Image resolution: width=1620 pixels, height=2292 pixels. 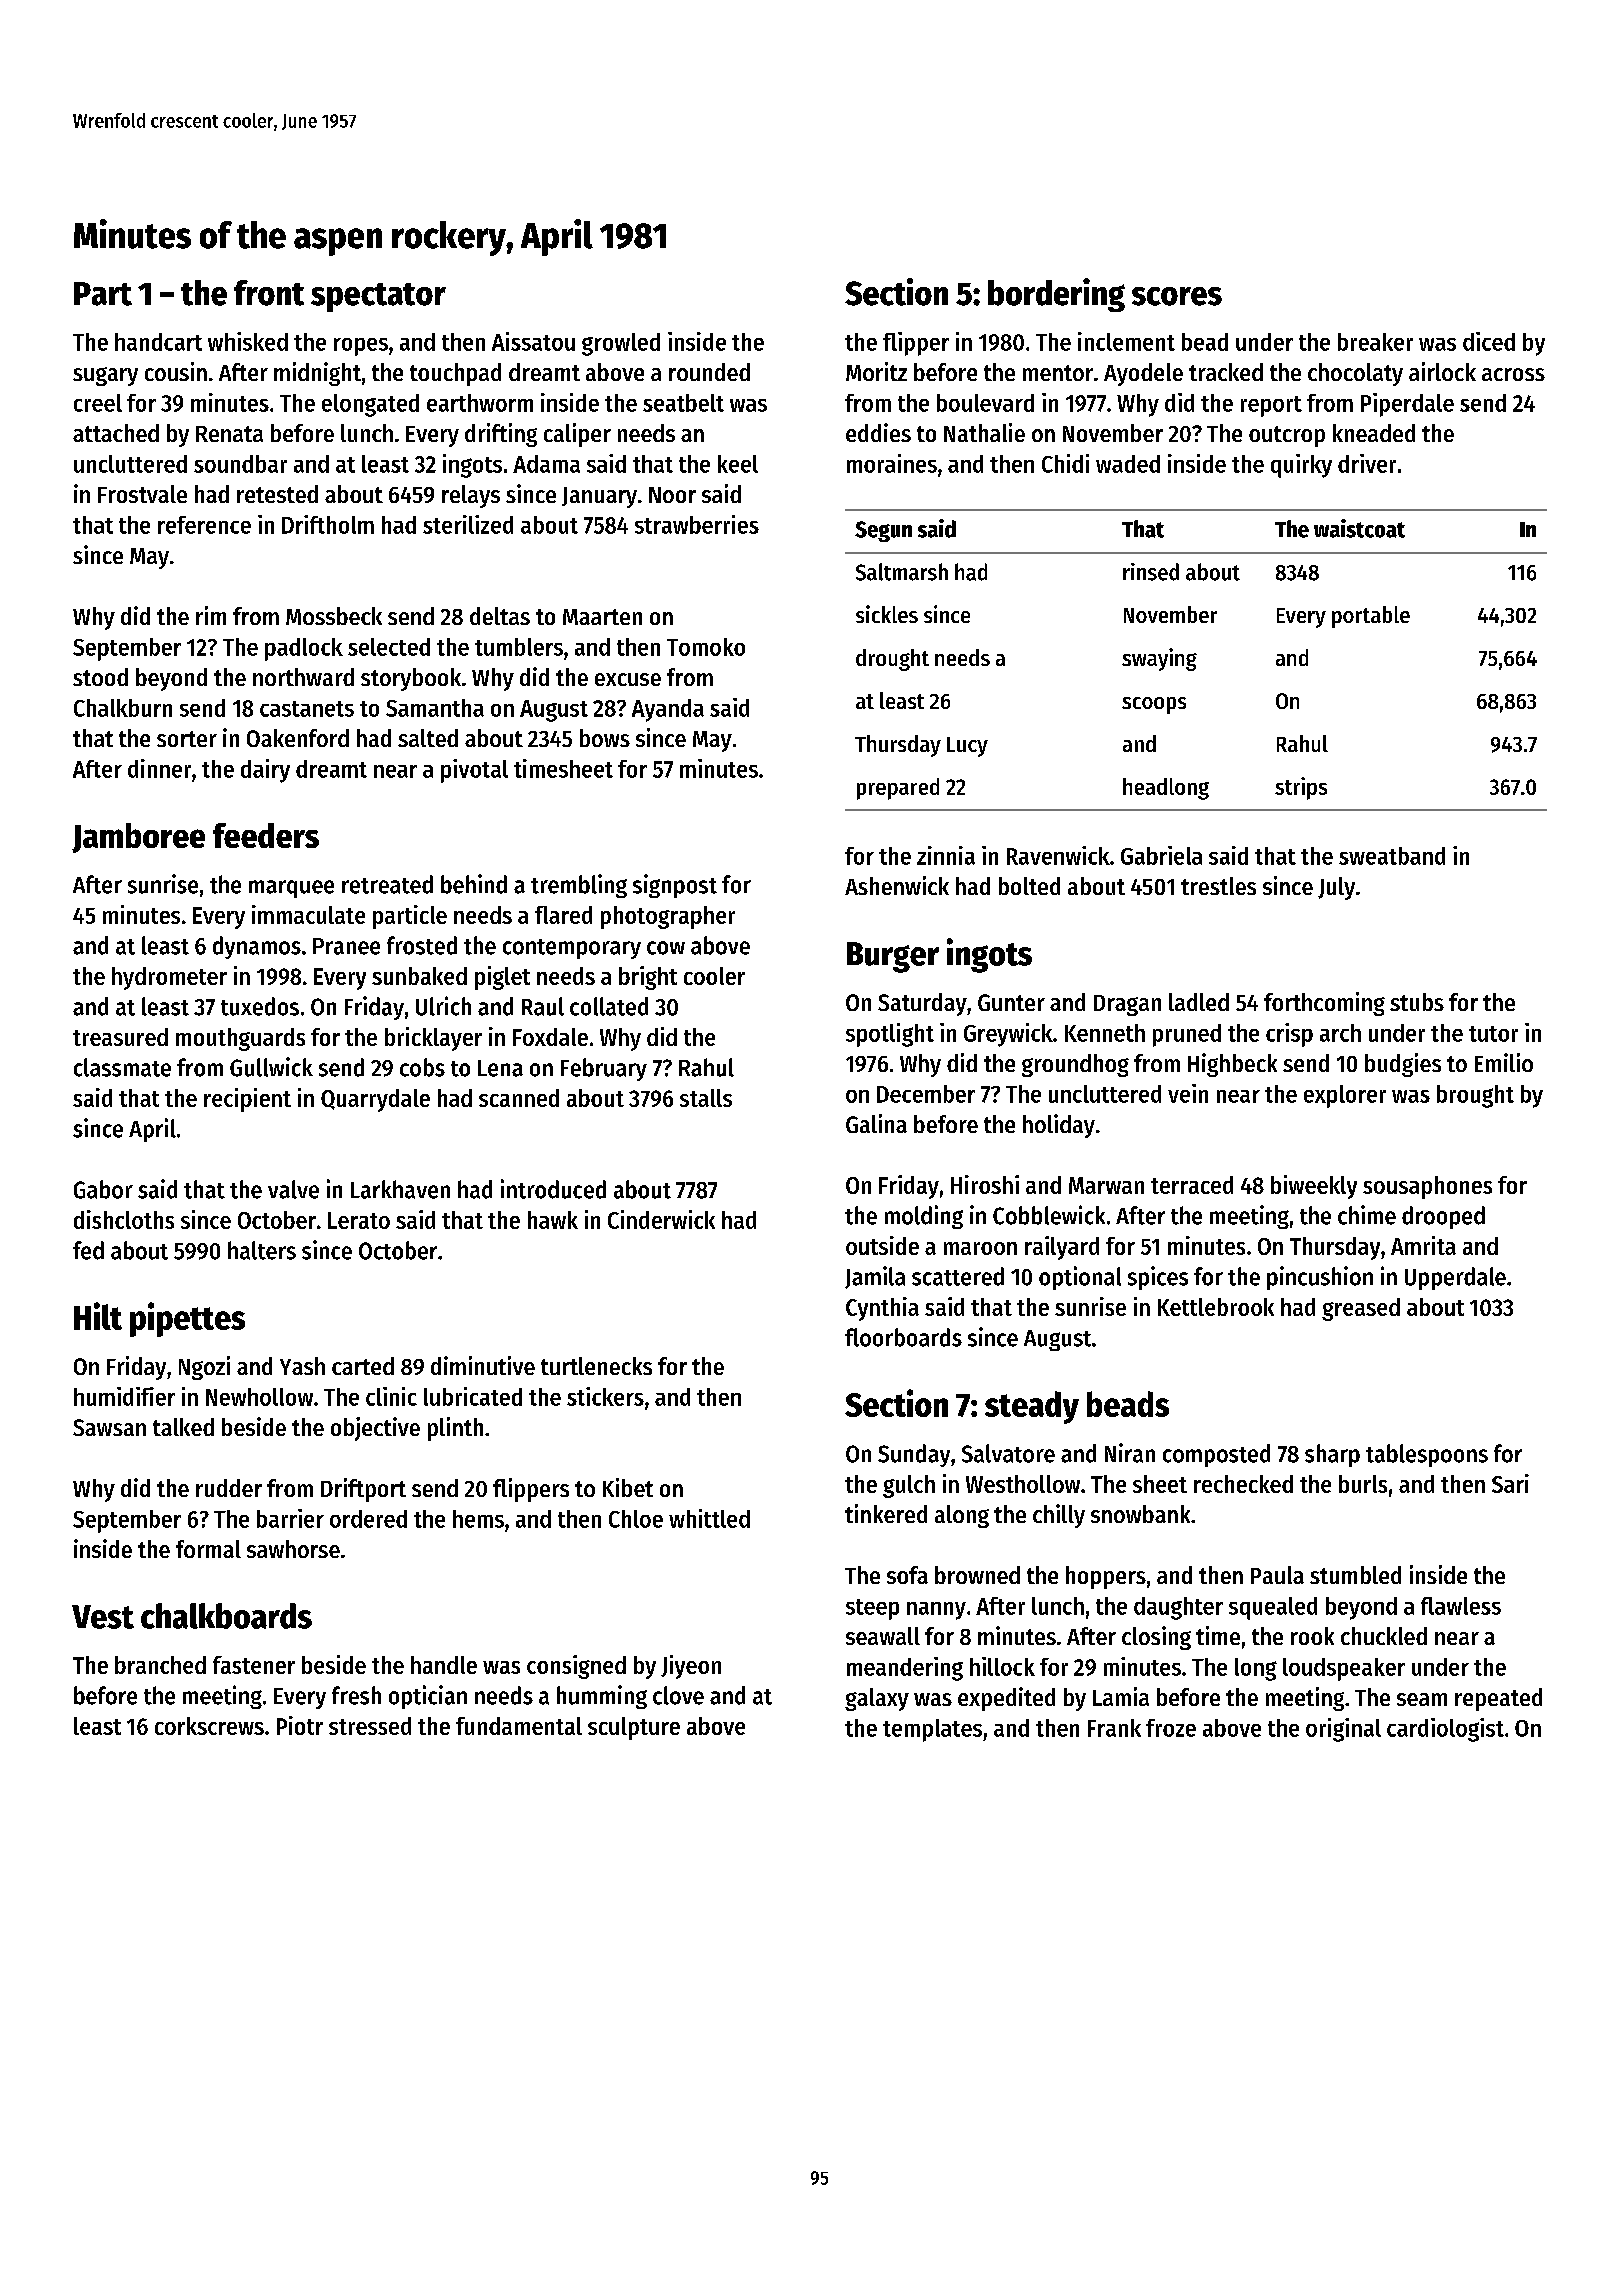 What do you see at coordinates (1301, 788) in the screenshot?
I see `strips` at bounding box center [1301, 788].
